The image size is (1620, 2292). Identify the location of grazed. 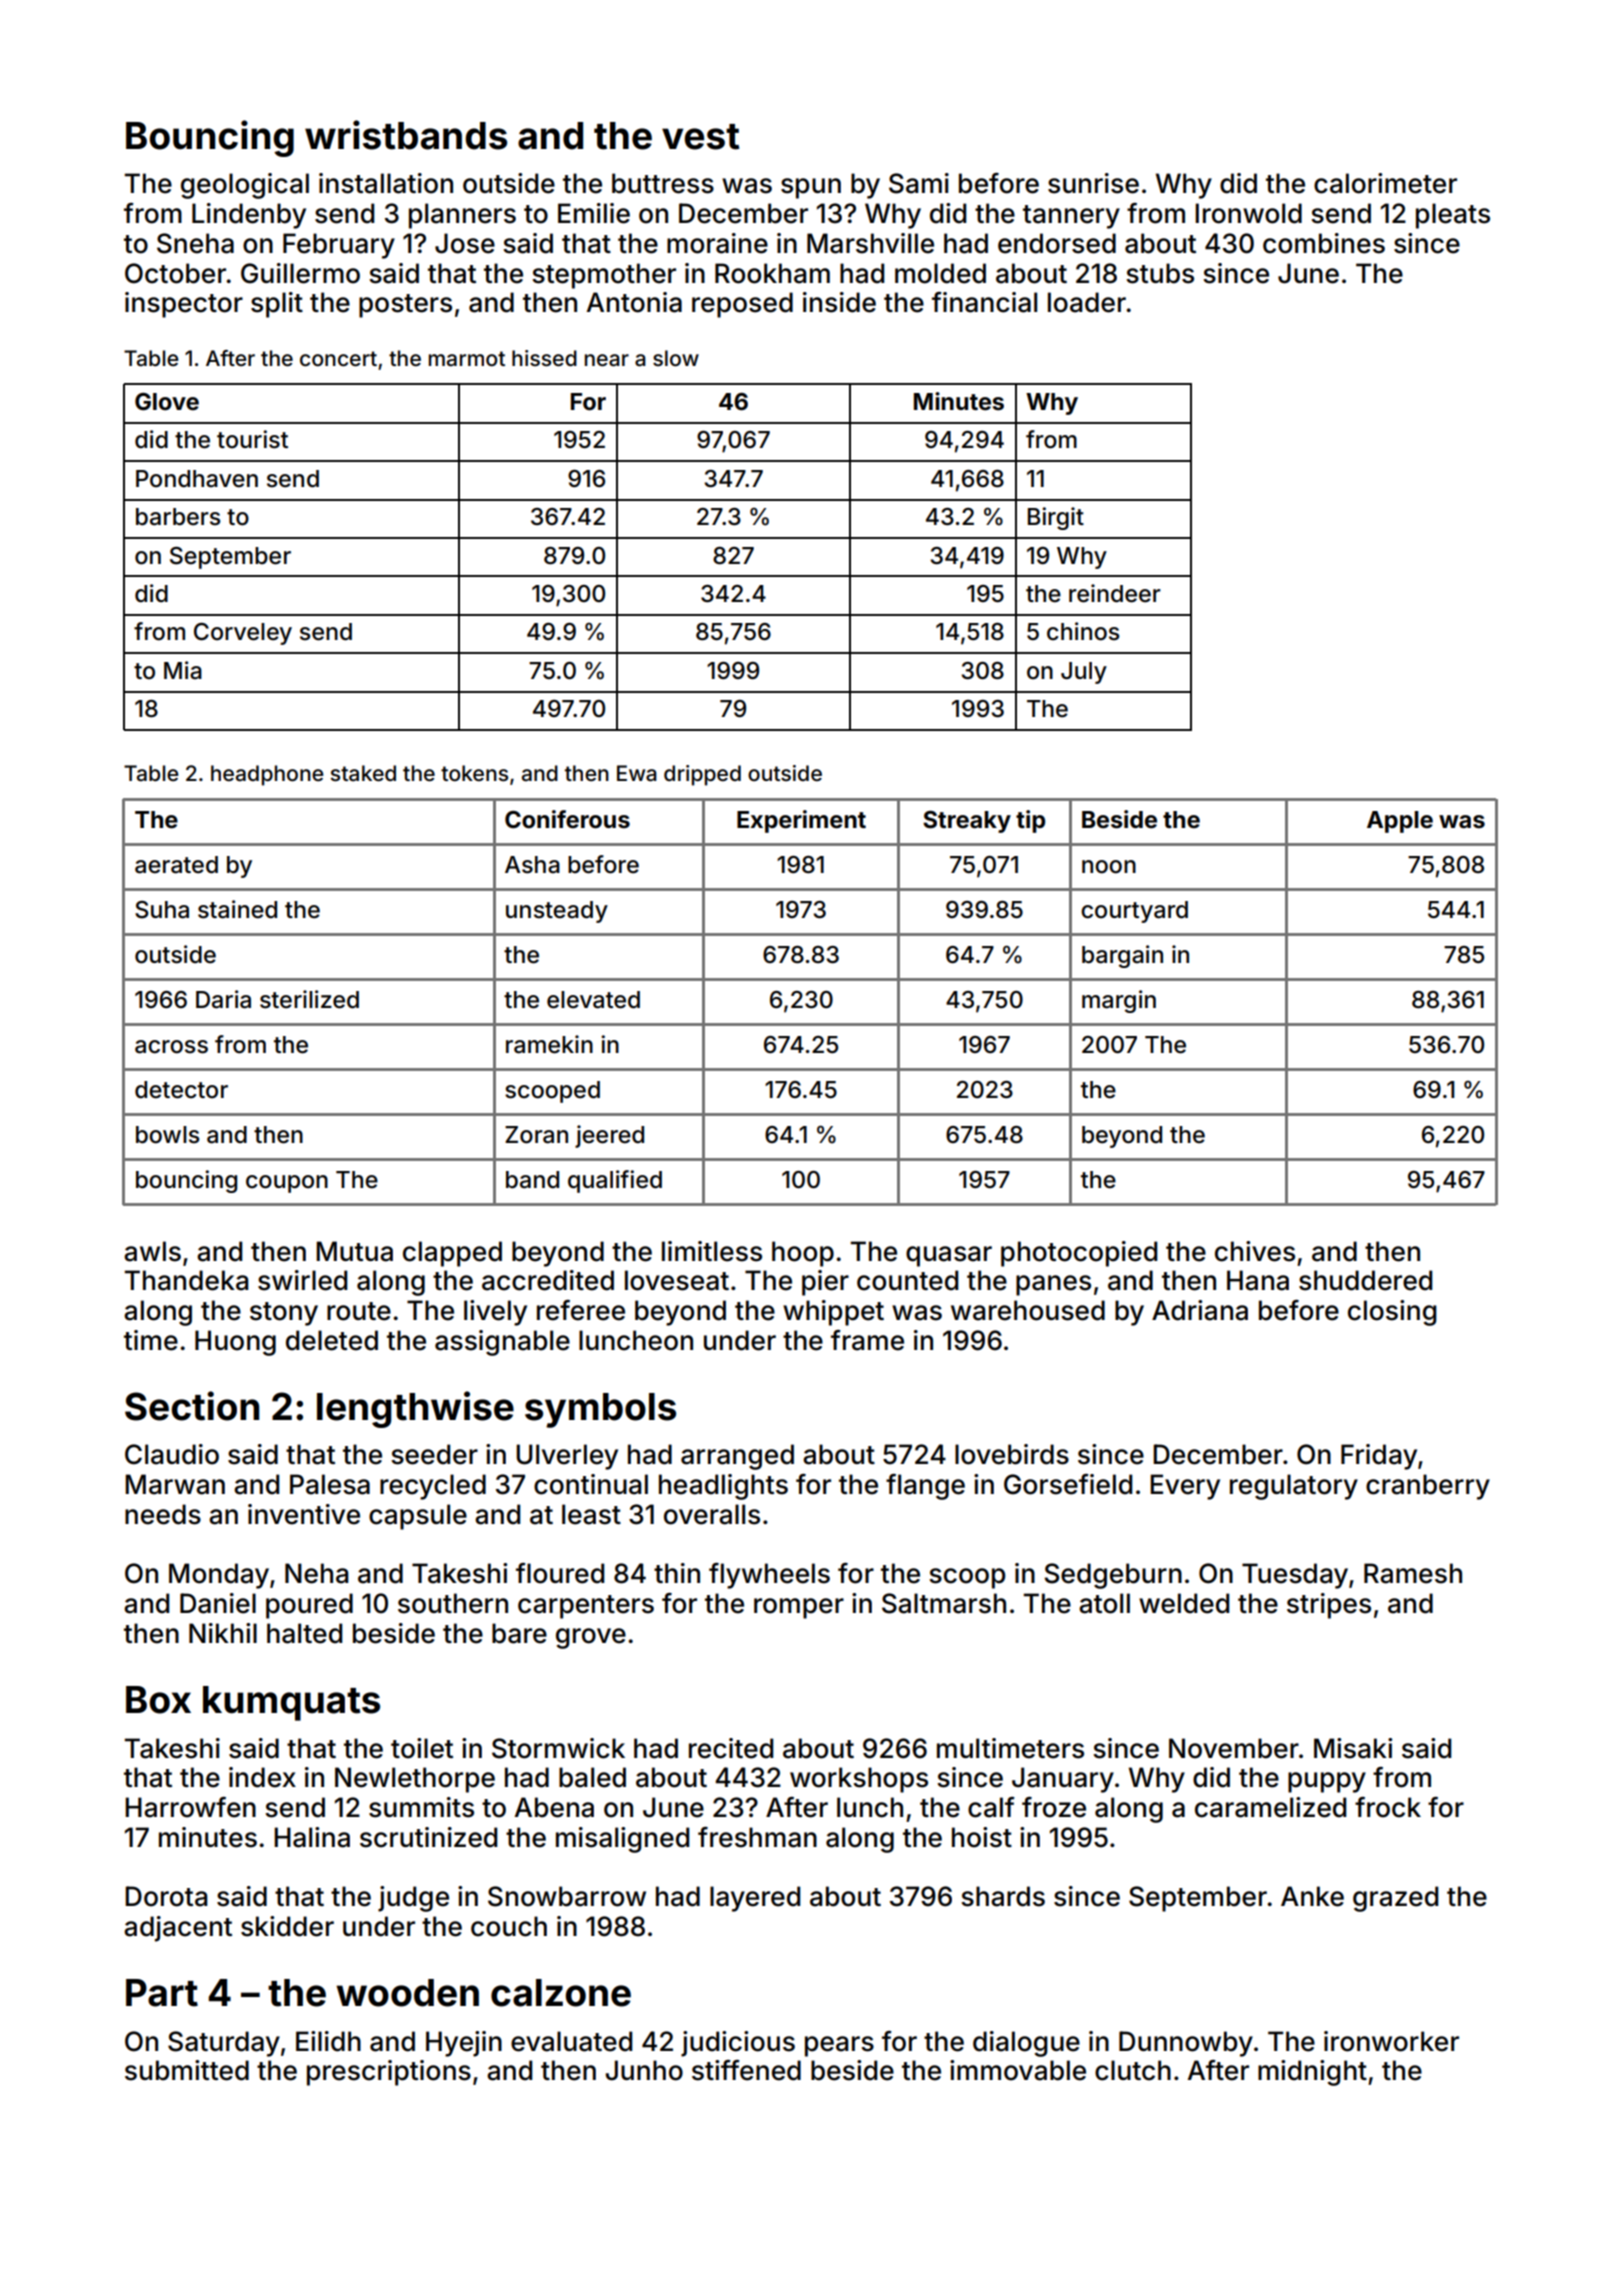
(1395, 1899).
